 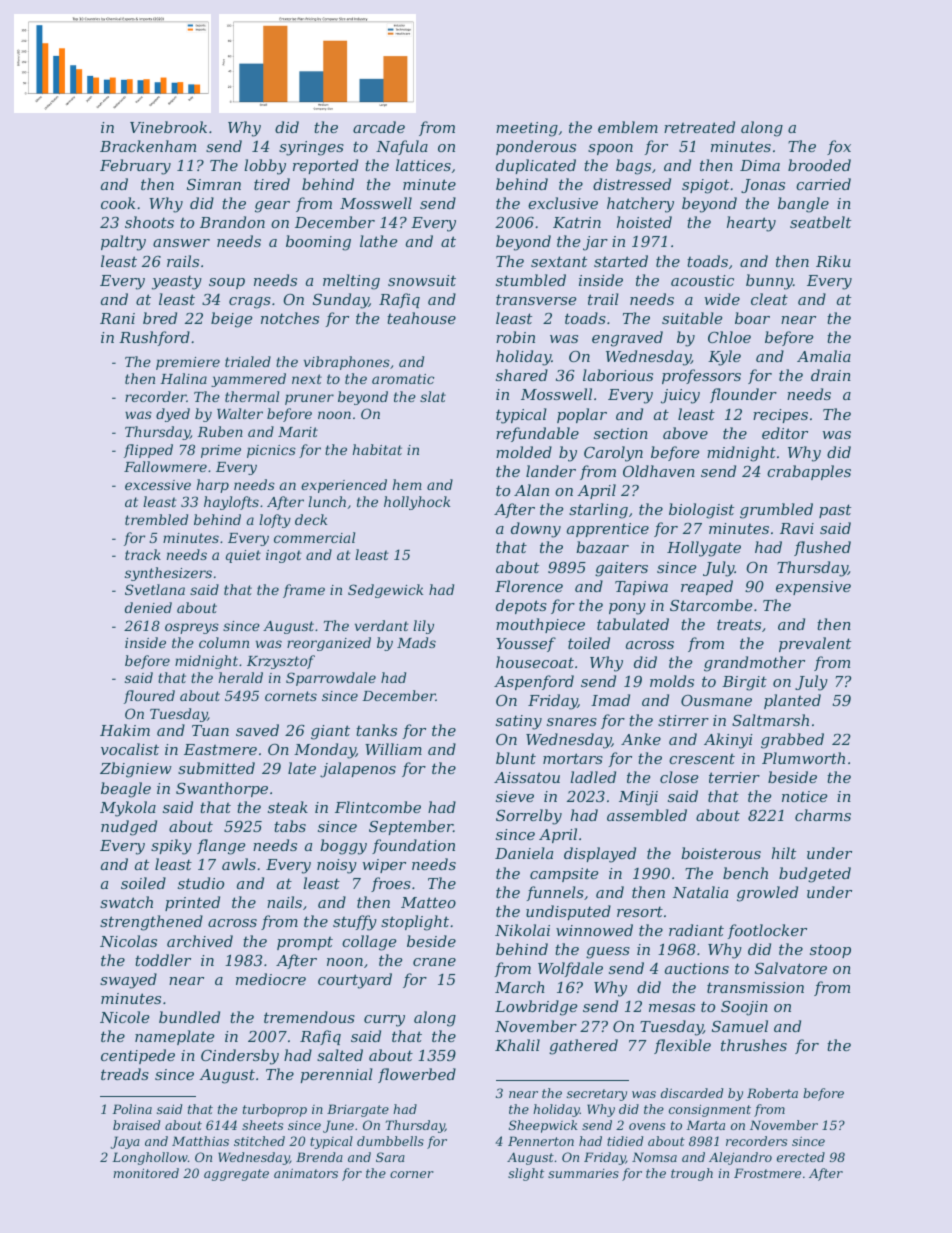 What do you see at coordinates (271, 451) in the screenshot?
I see `picnics` at bounding box center [271, 451].
